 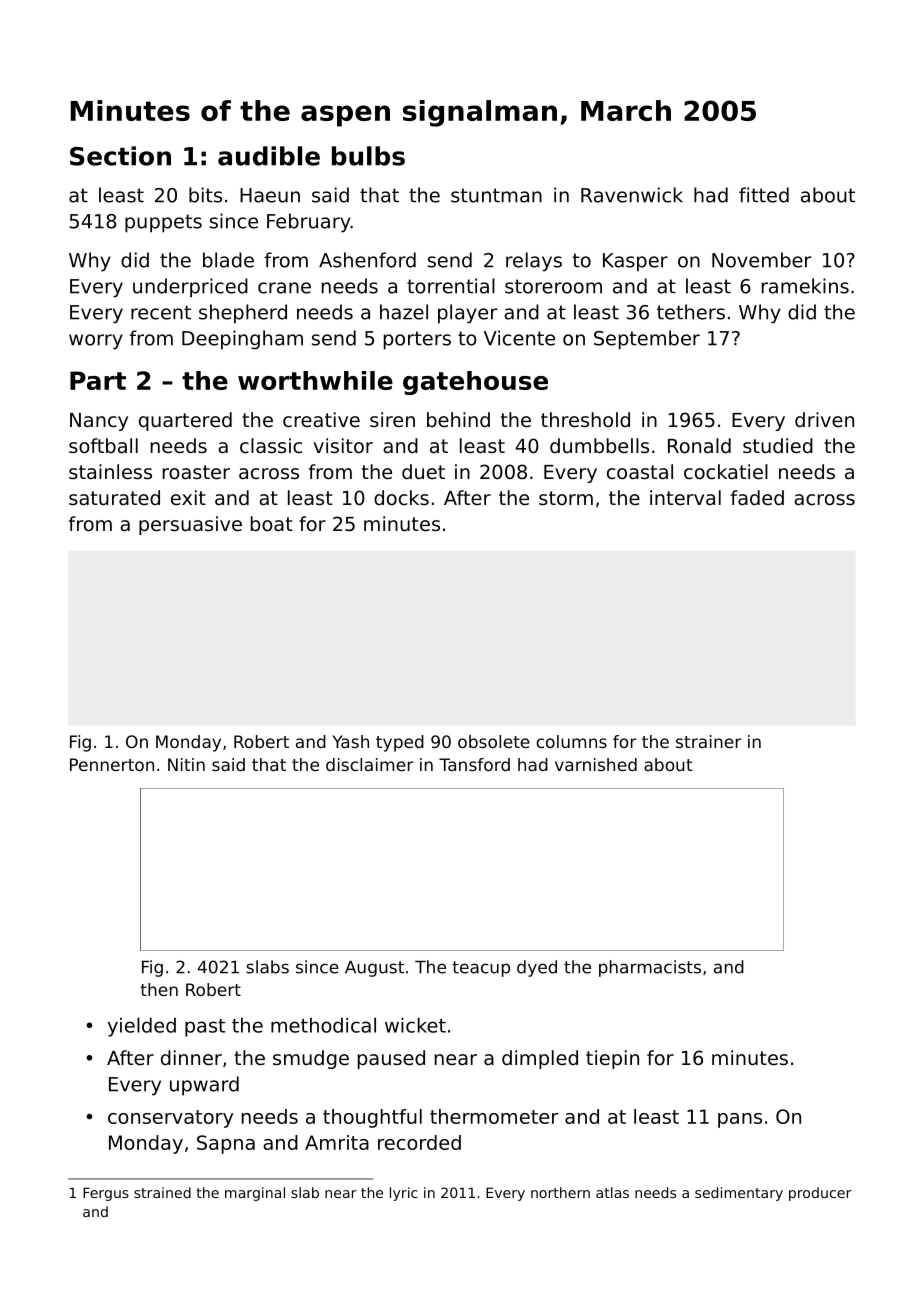 What do you see at coordinates (650, 968) in the page?
I see `pharmacists` at bounding box center [650, 968].
